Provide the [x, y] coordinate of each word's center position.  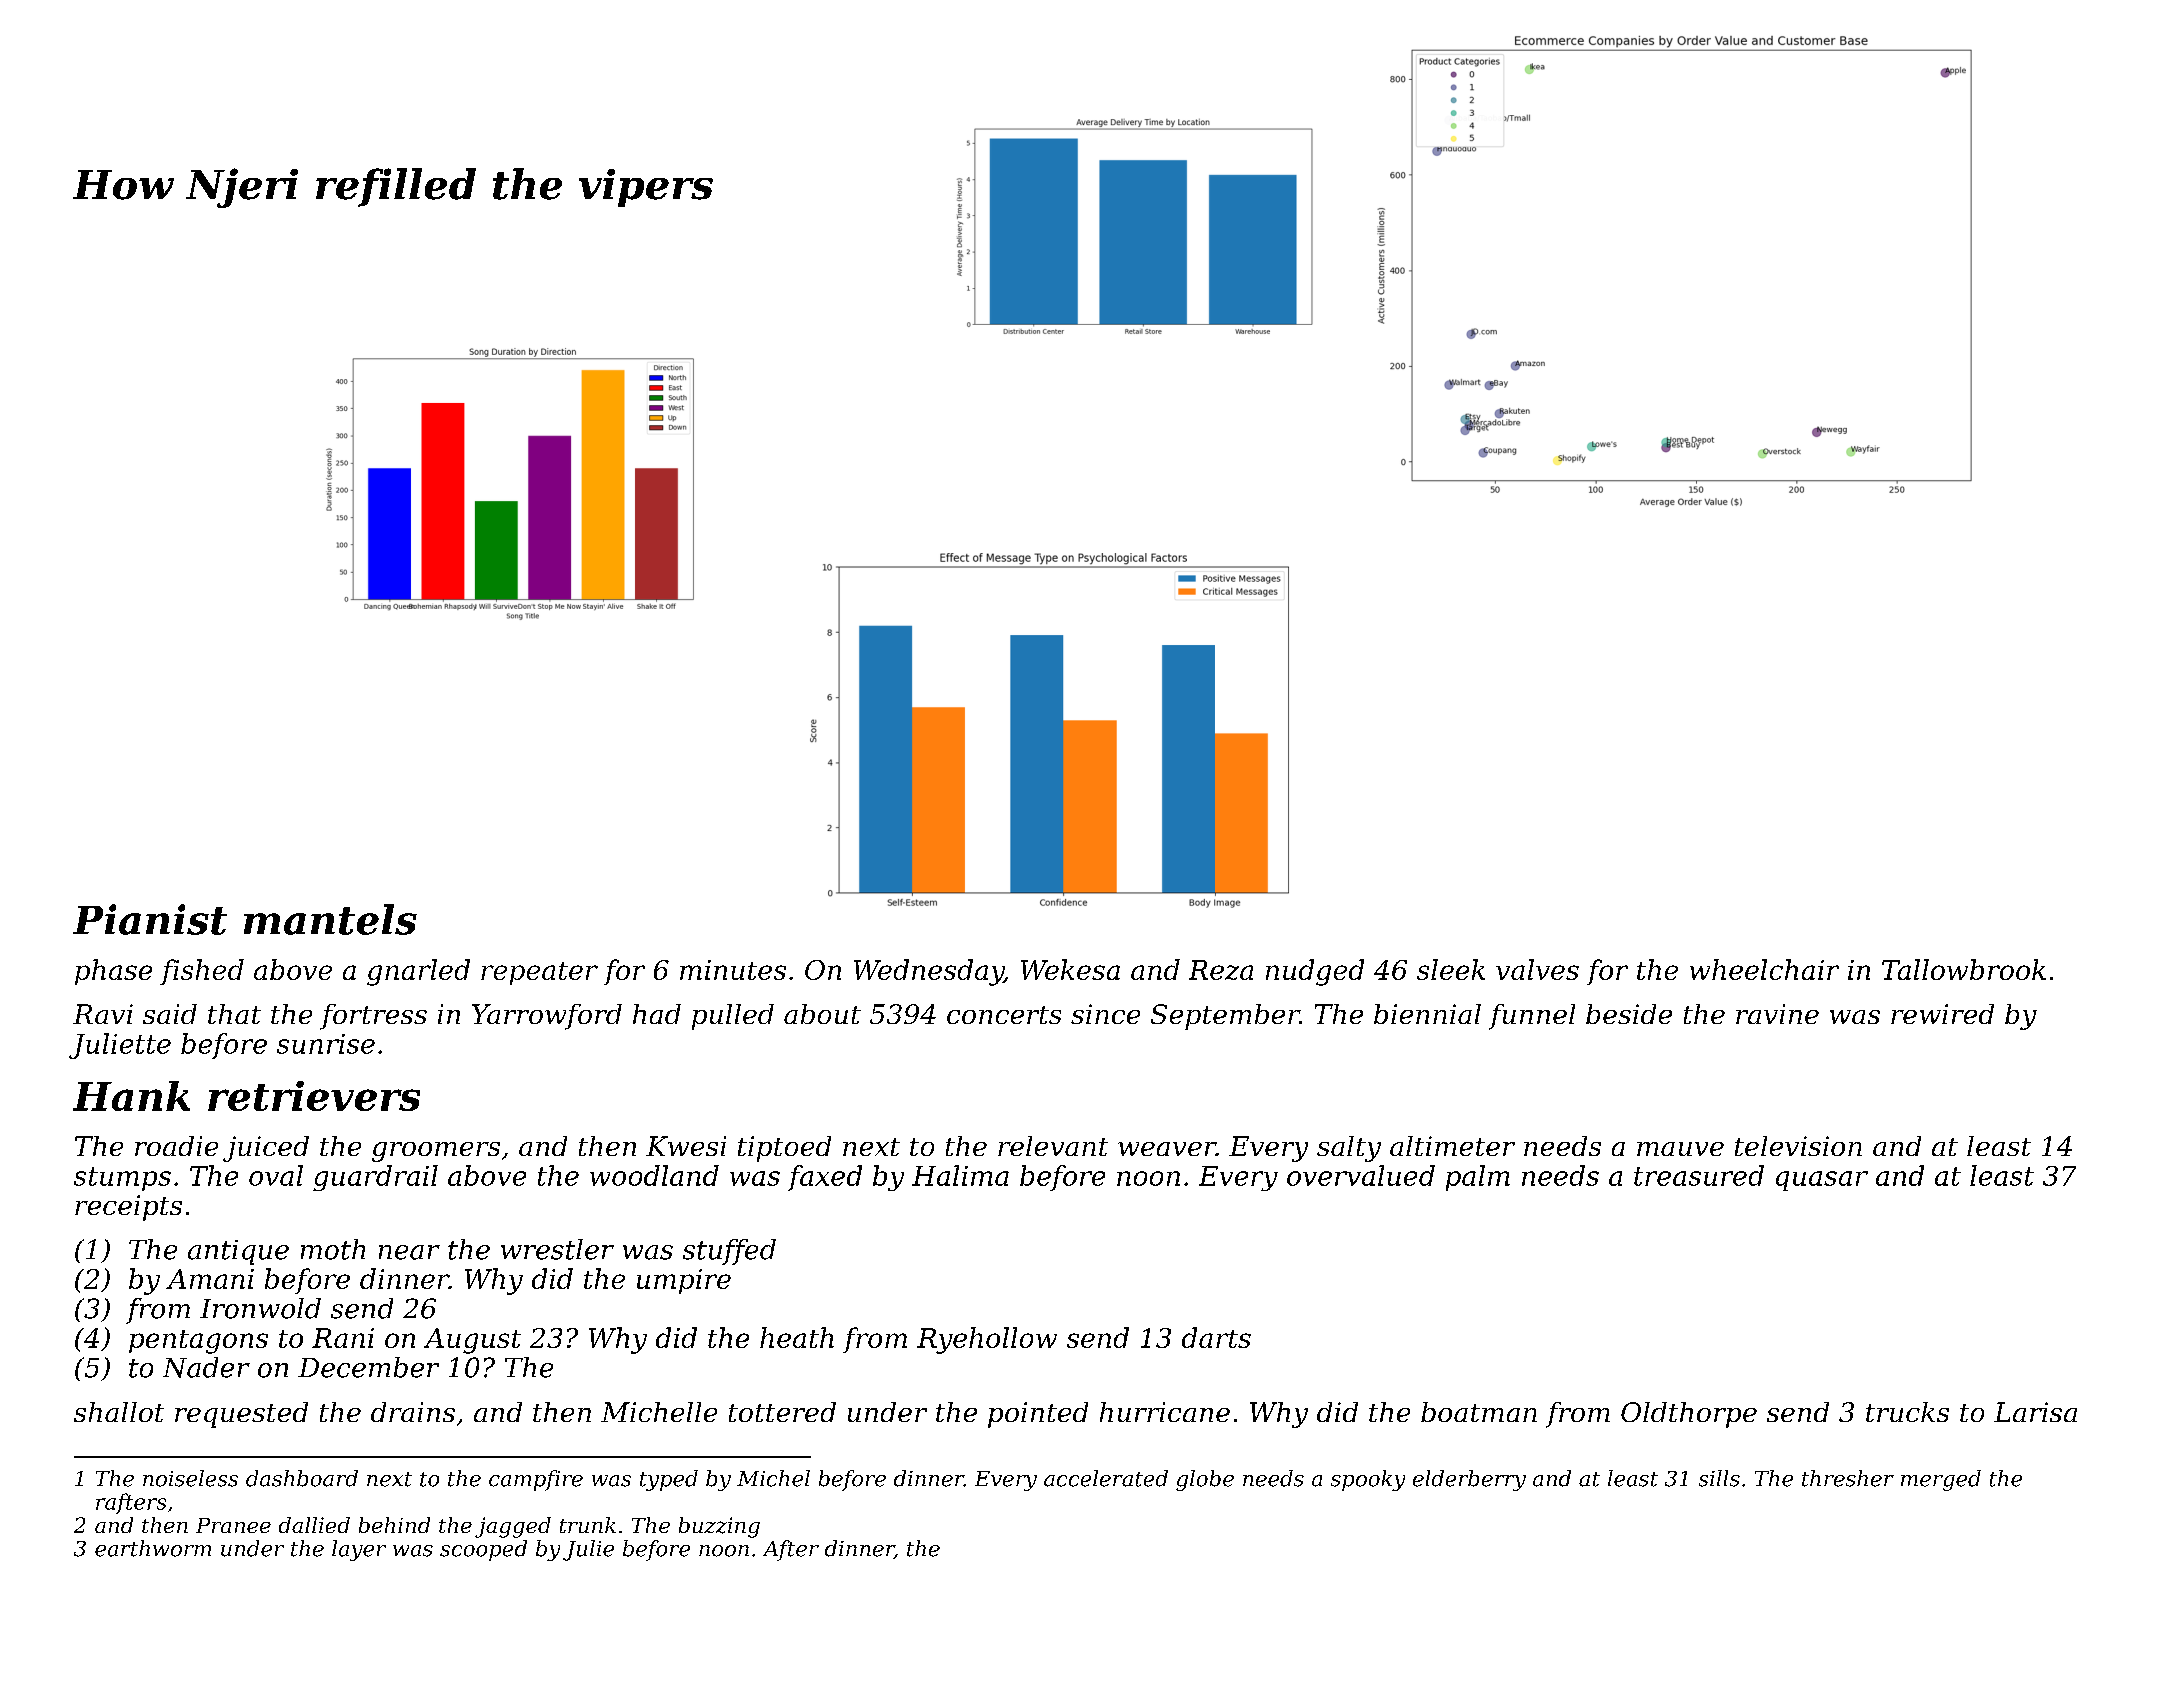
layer [359, 1550]
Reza [1221, 970]
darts [1216, 1337]
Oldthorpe [1689, 1415]
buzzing [719, 1527]
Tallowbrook [1964, 969]
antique [238, 1252]
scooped [483, 1550]
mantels [330, 919]
